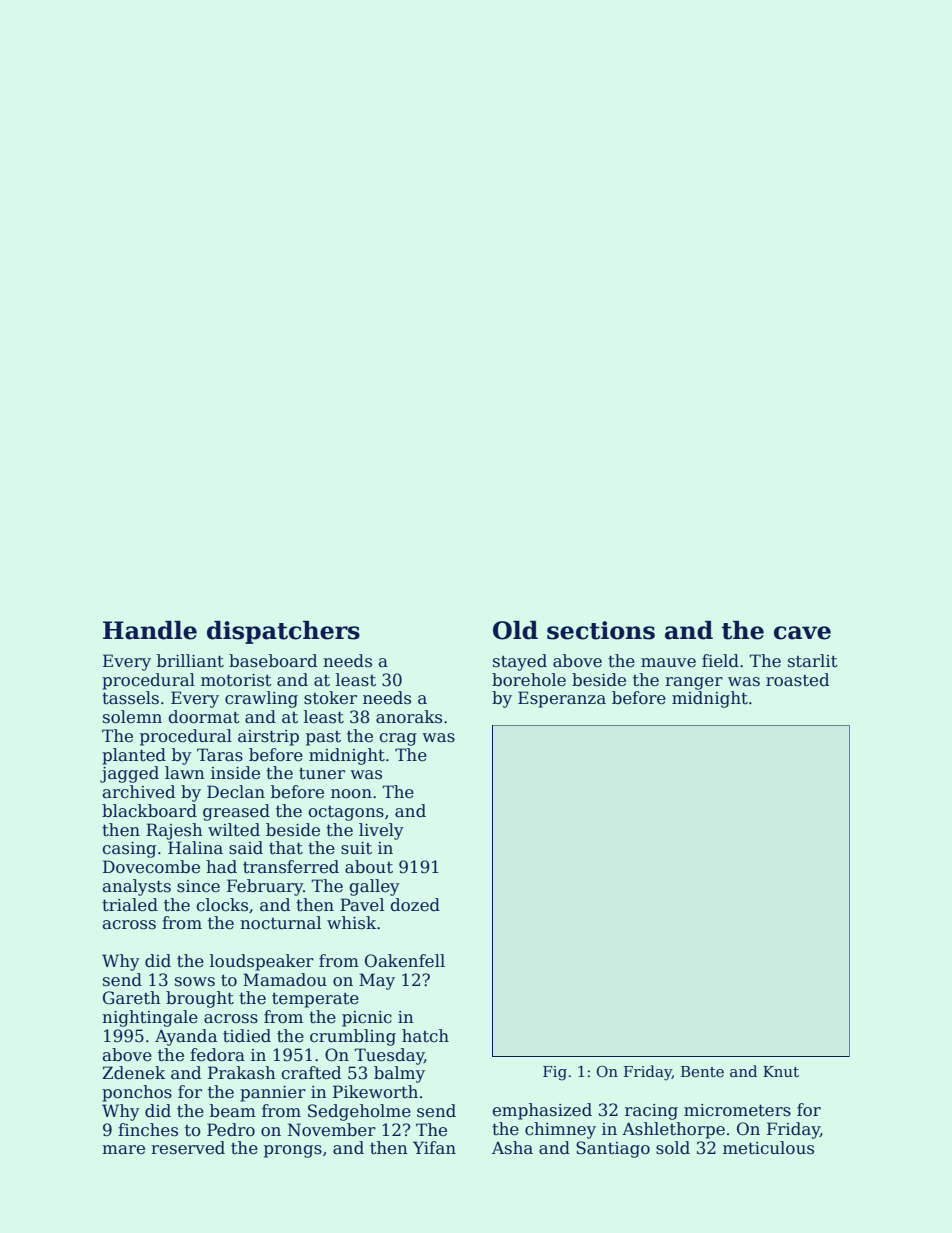  Describe the element at coordinates (529, 680) in the screenshot. I see `borehole` at that location.
